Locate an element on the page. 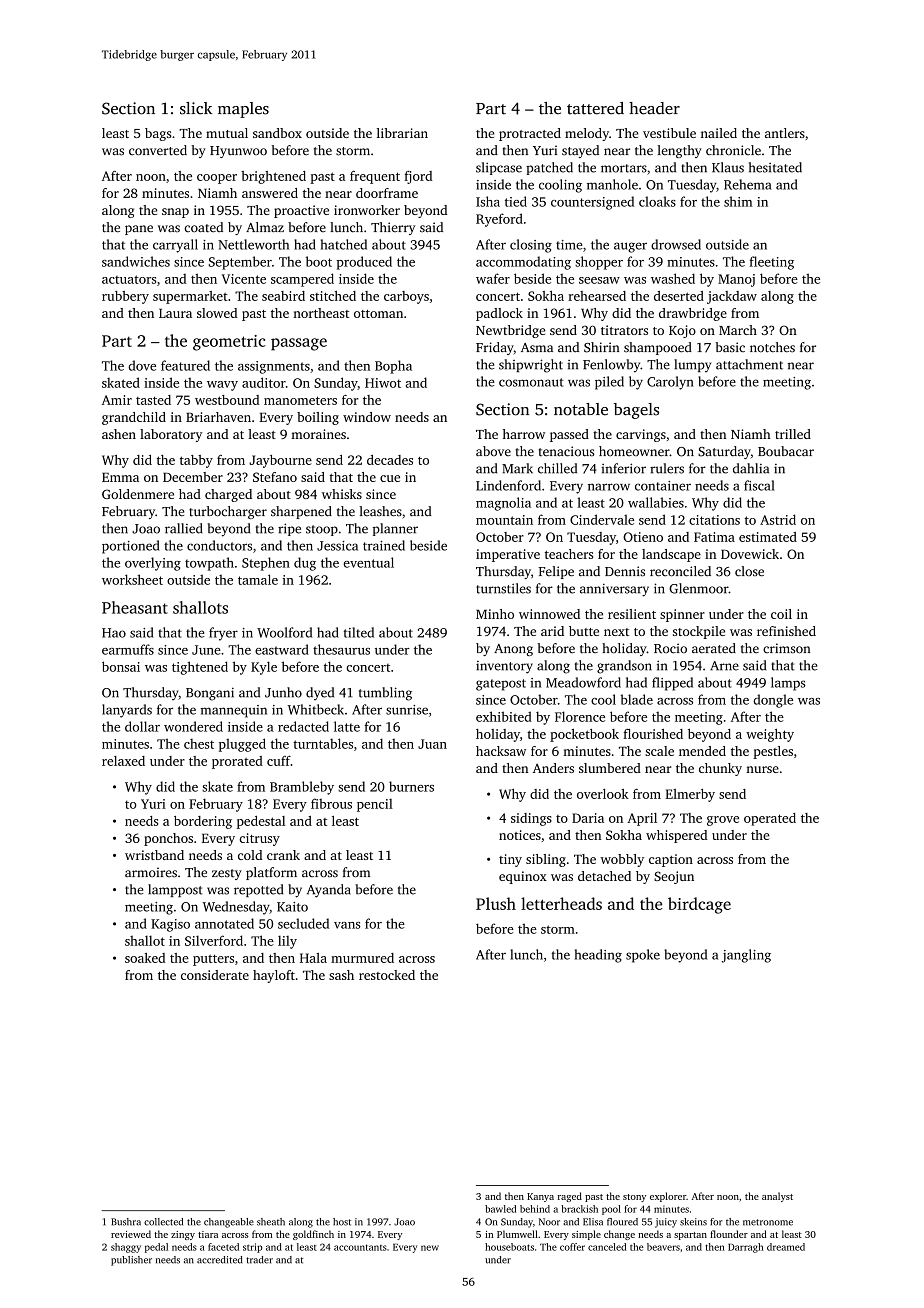 The width and height of the page is (924, 1308). towpath is located at coordinates (209, 564).
